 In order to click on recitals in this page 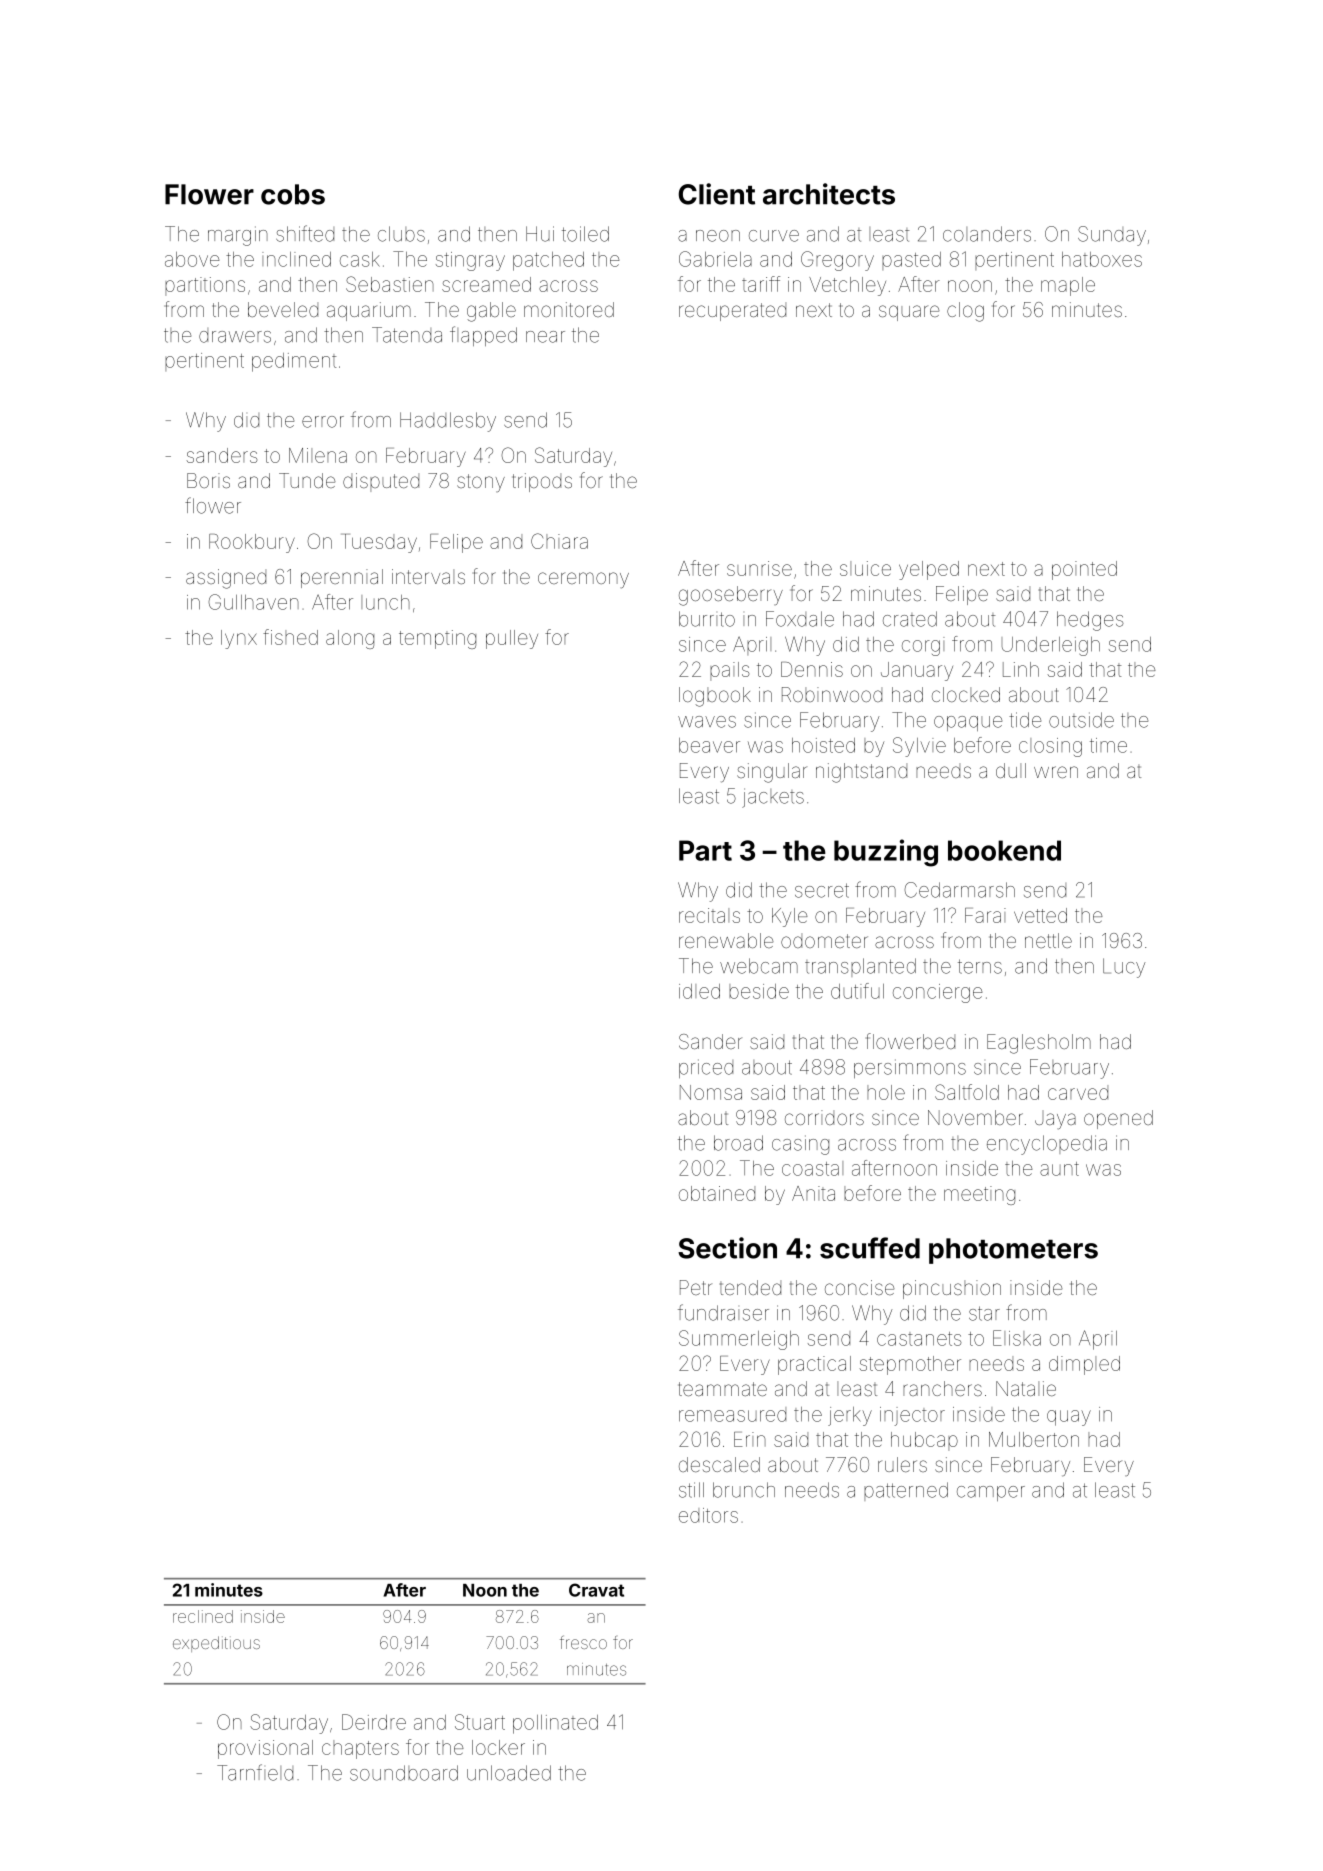, I will do `click(709, 915)`.
